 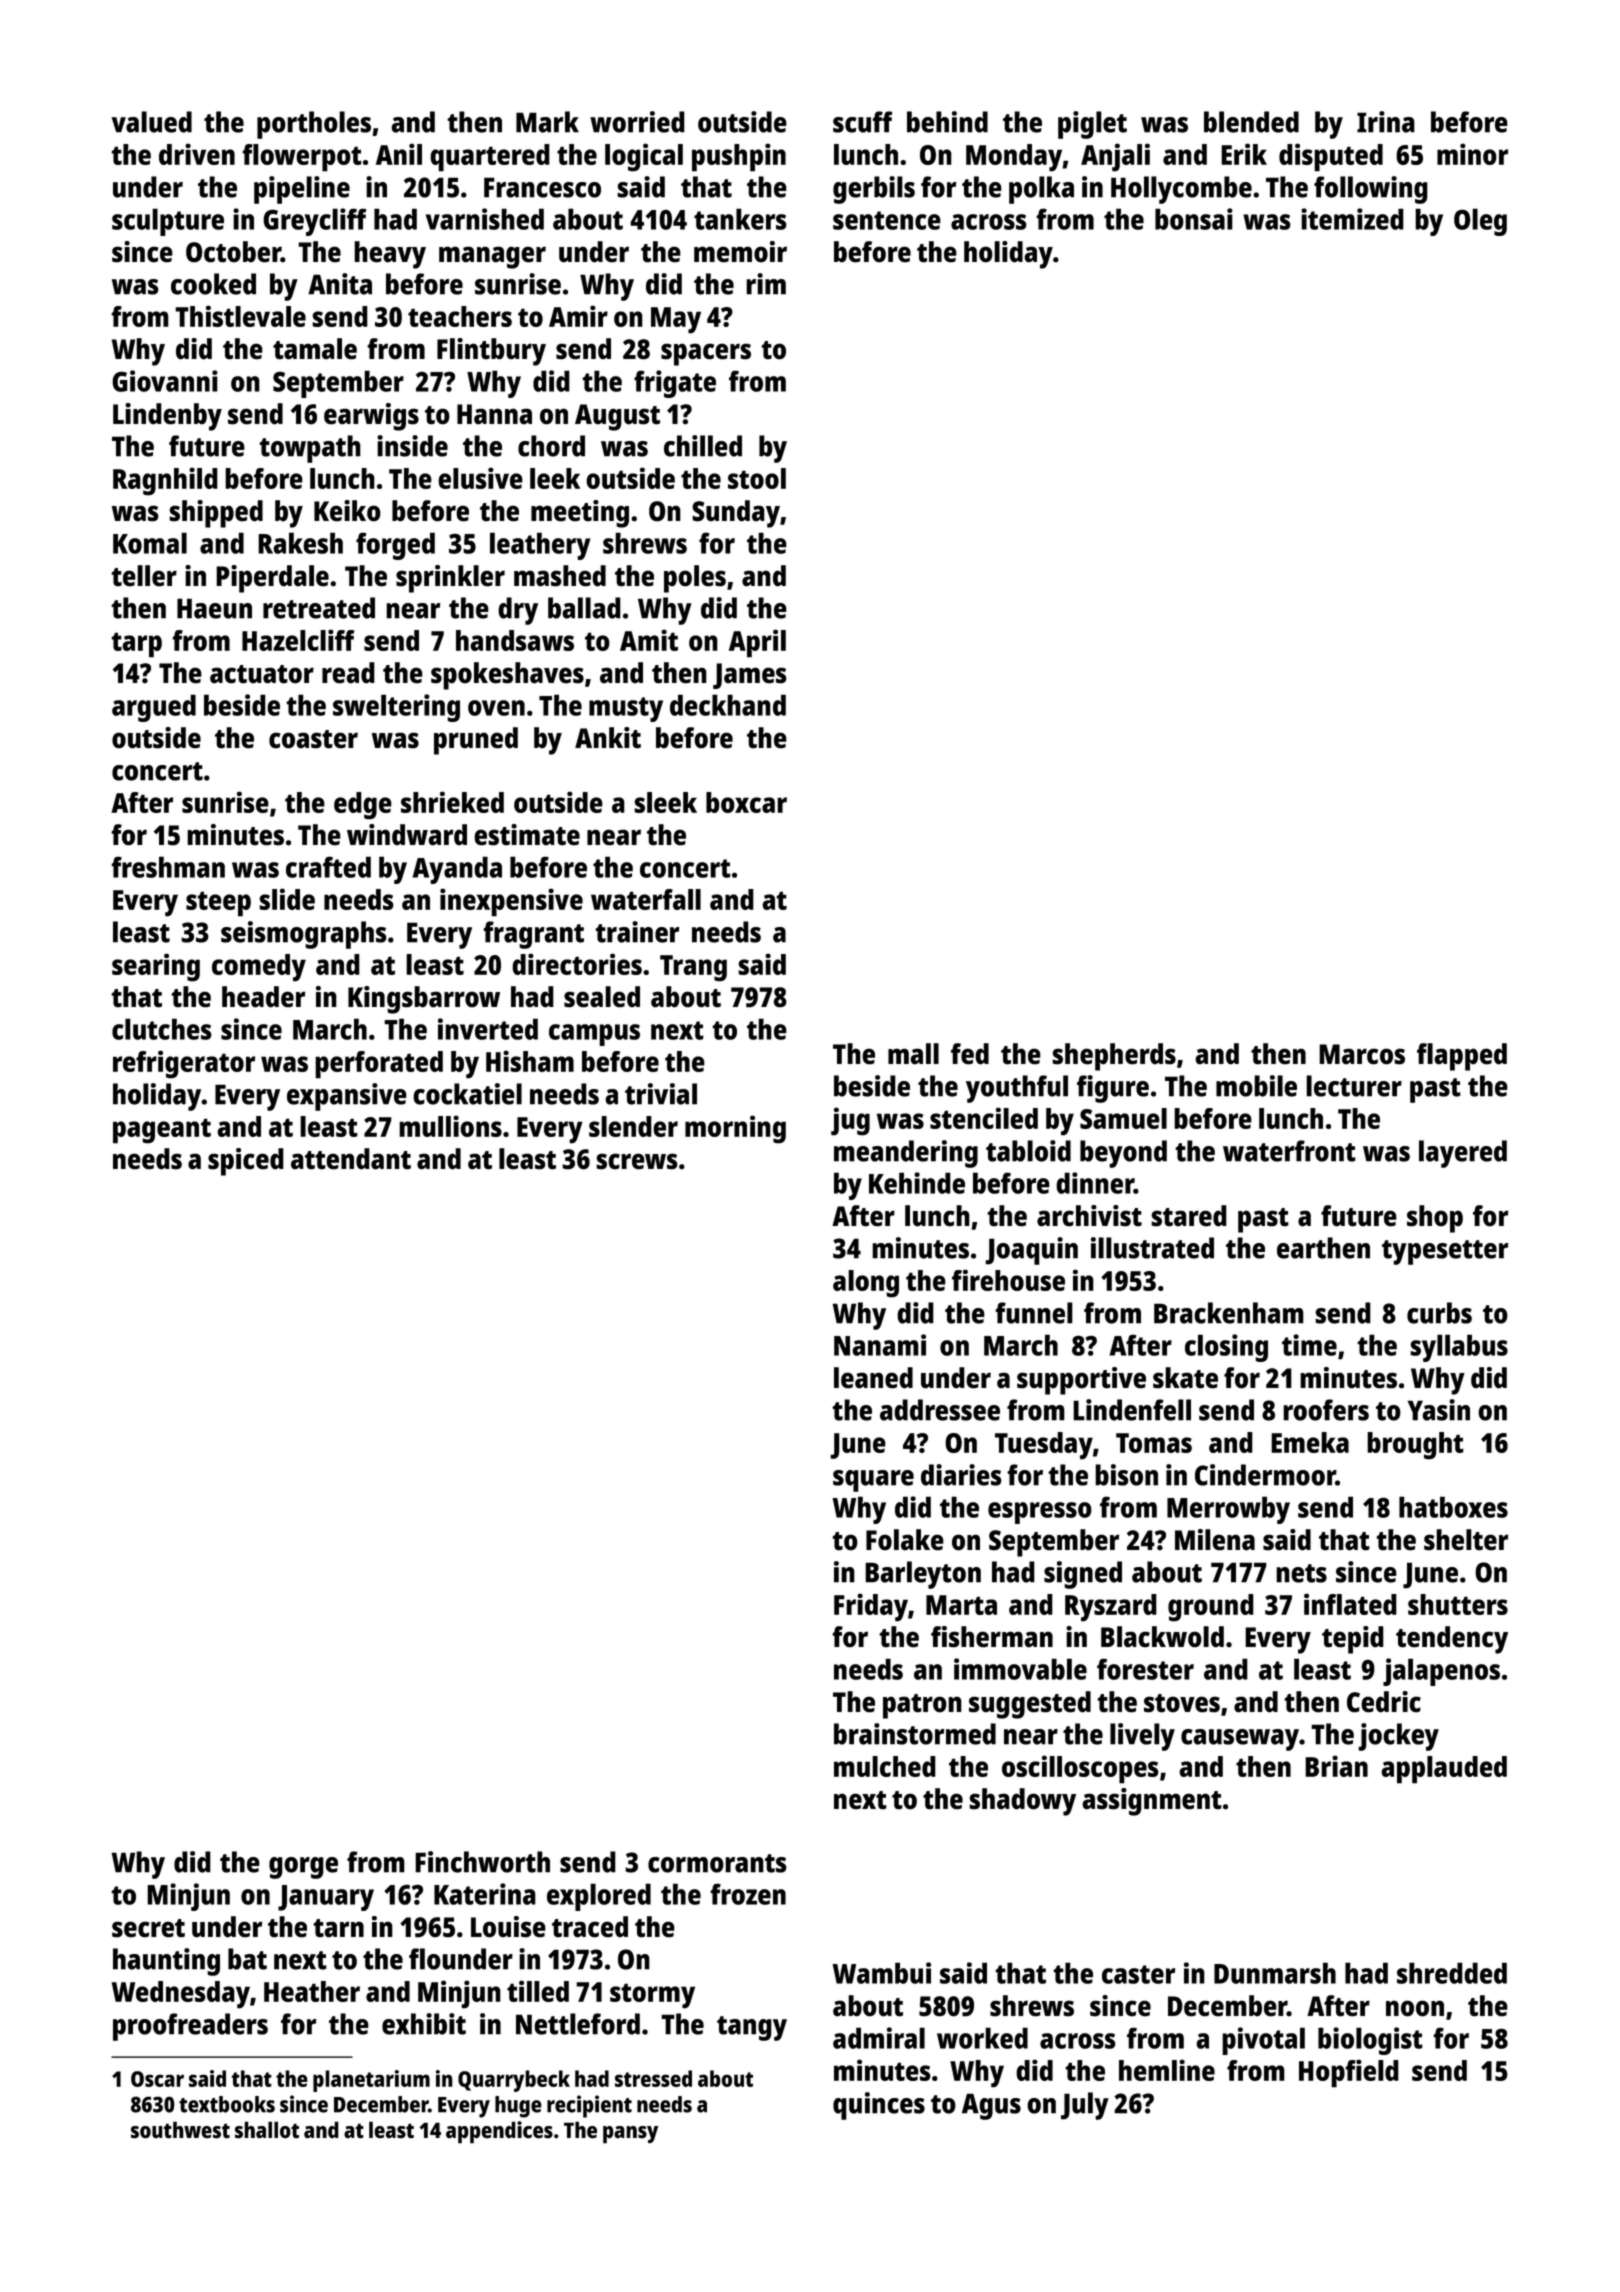 I want to click on beyond, so click(x=1123, y=1154).
